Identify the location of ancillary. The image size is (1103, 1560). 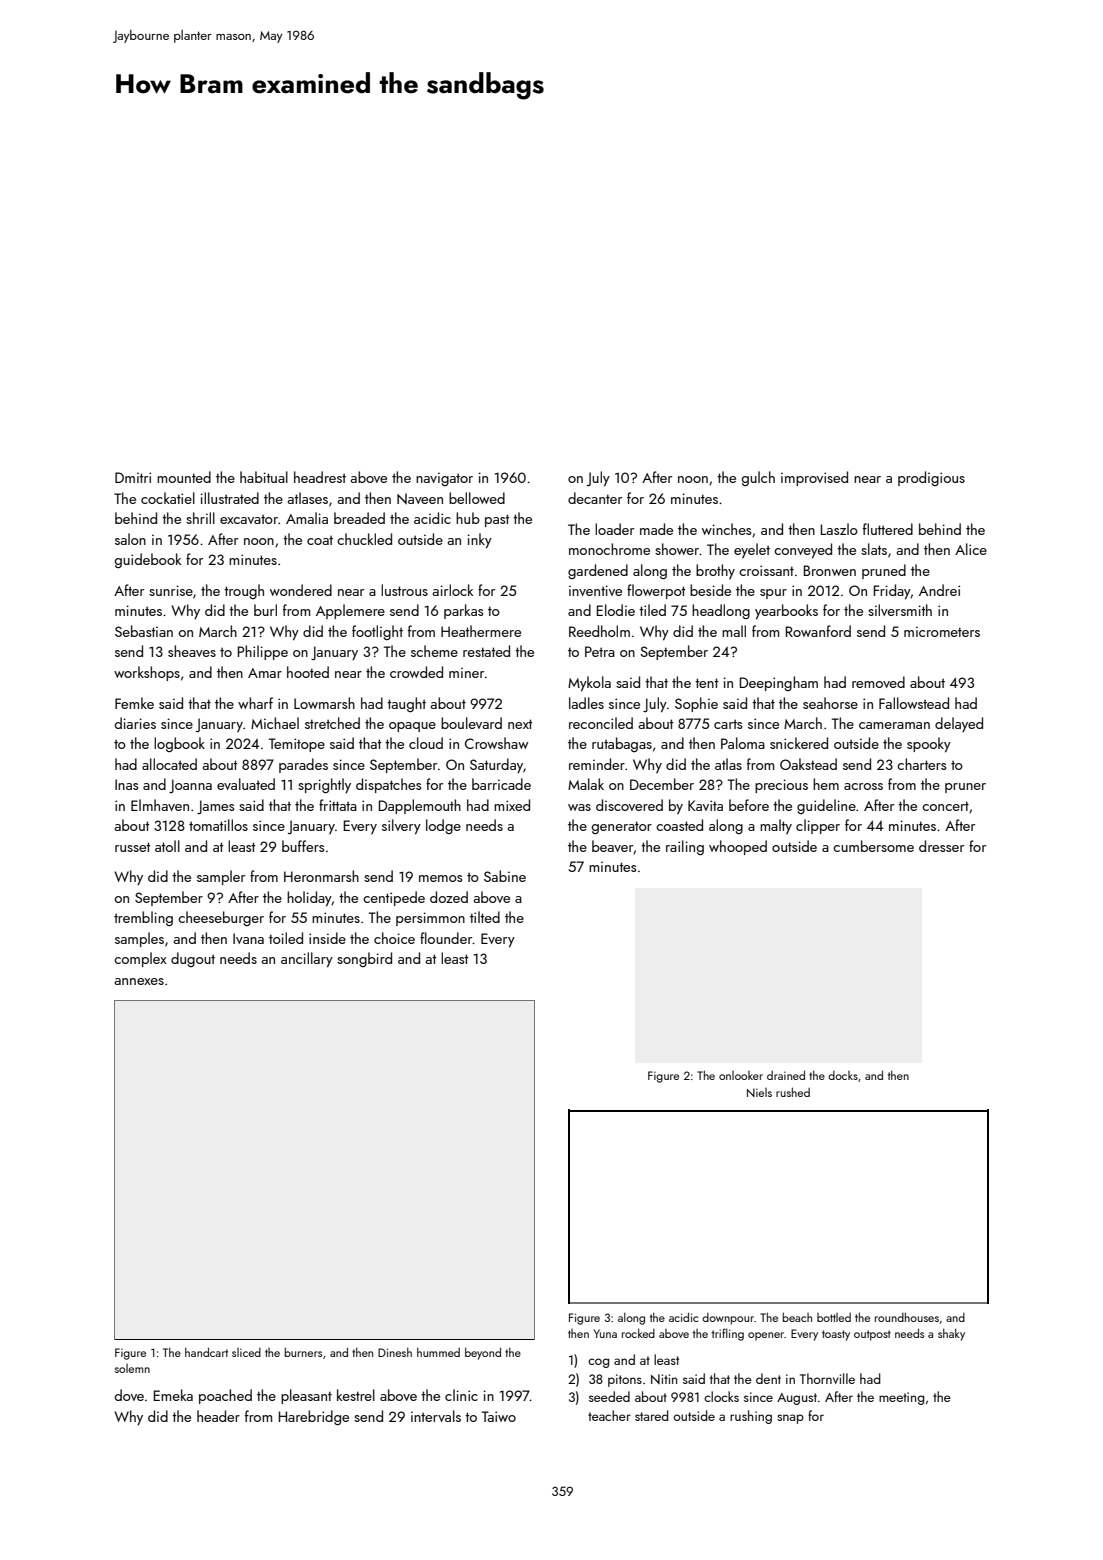
(307, 959).
